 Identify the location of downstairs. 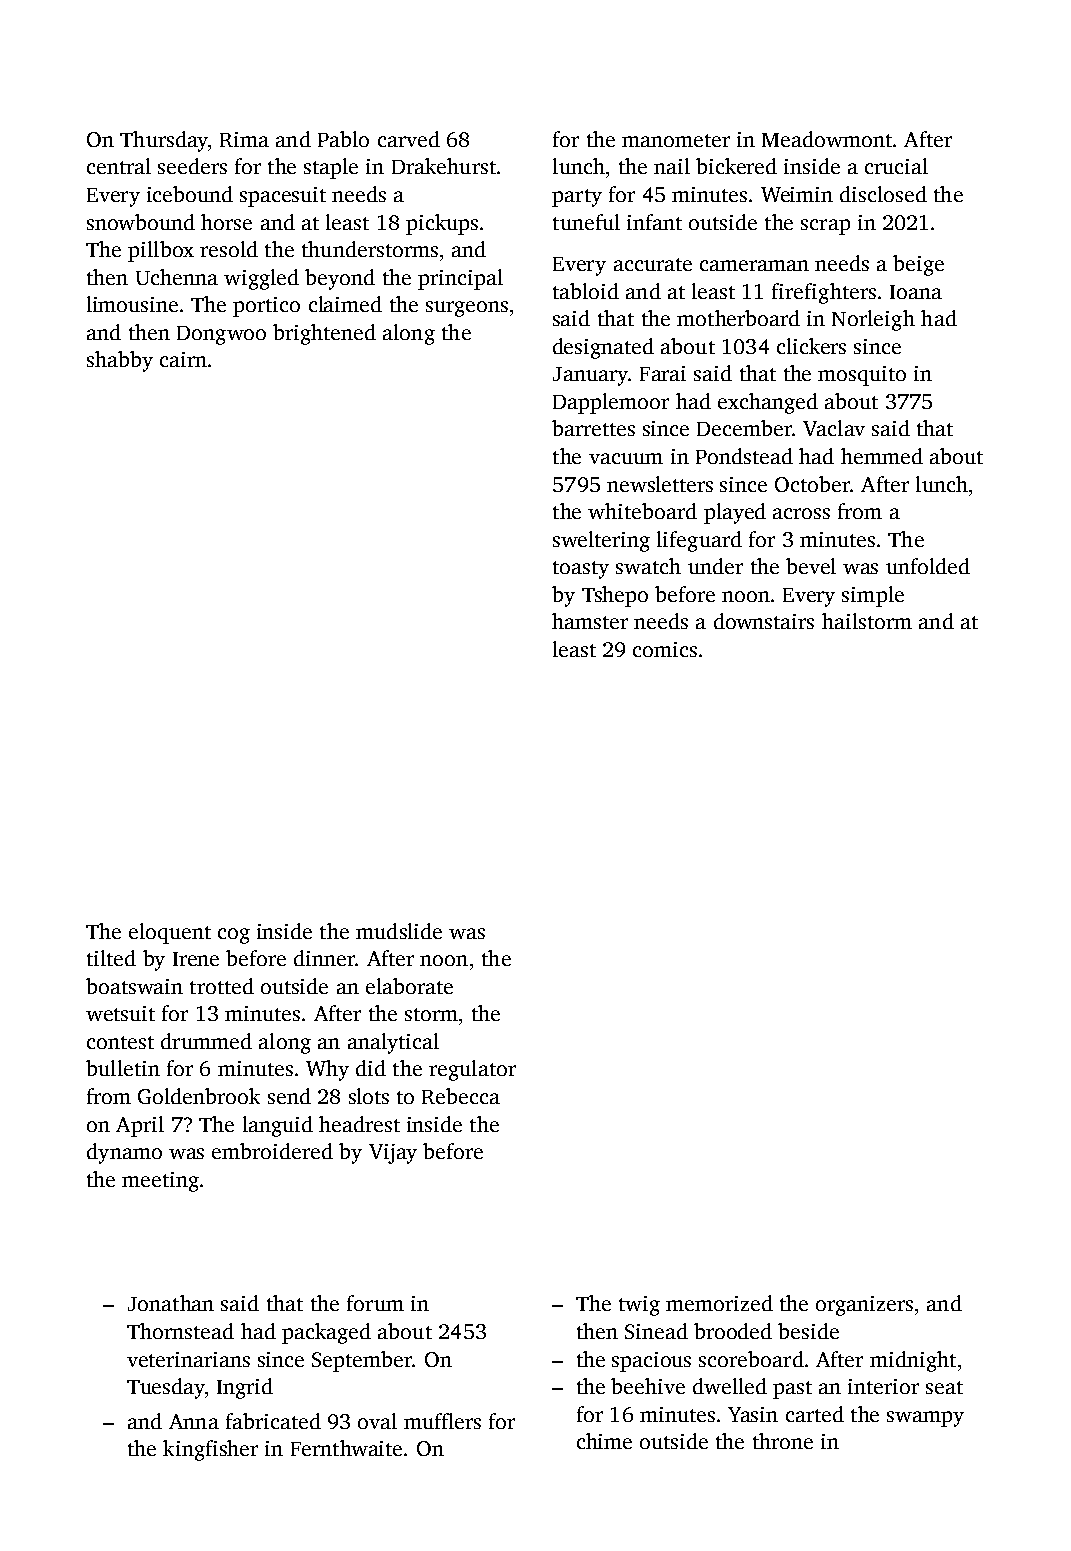
(764, 621).
